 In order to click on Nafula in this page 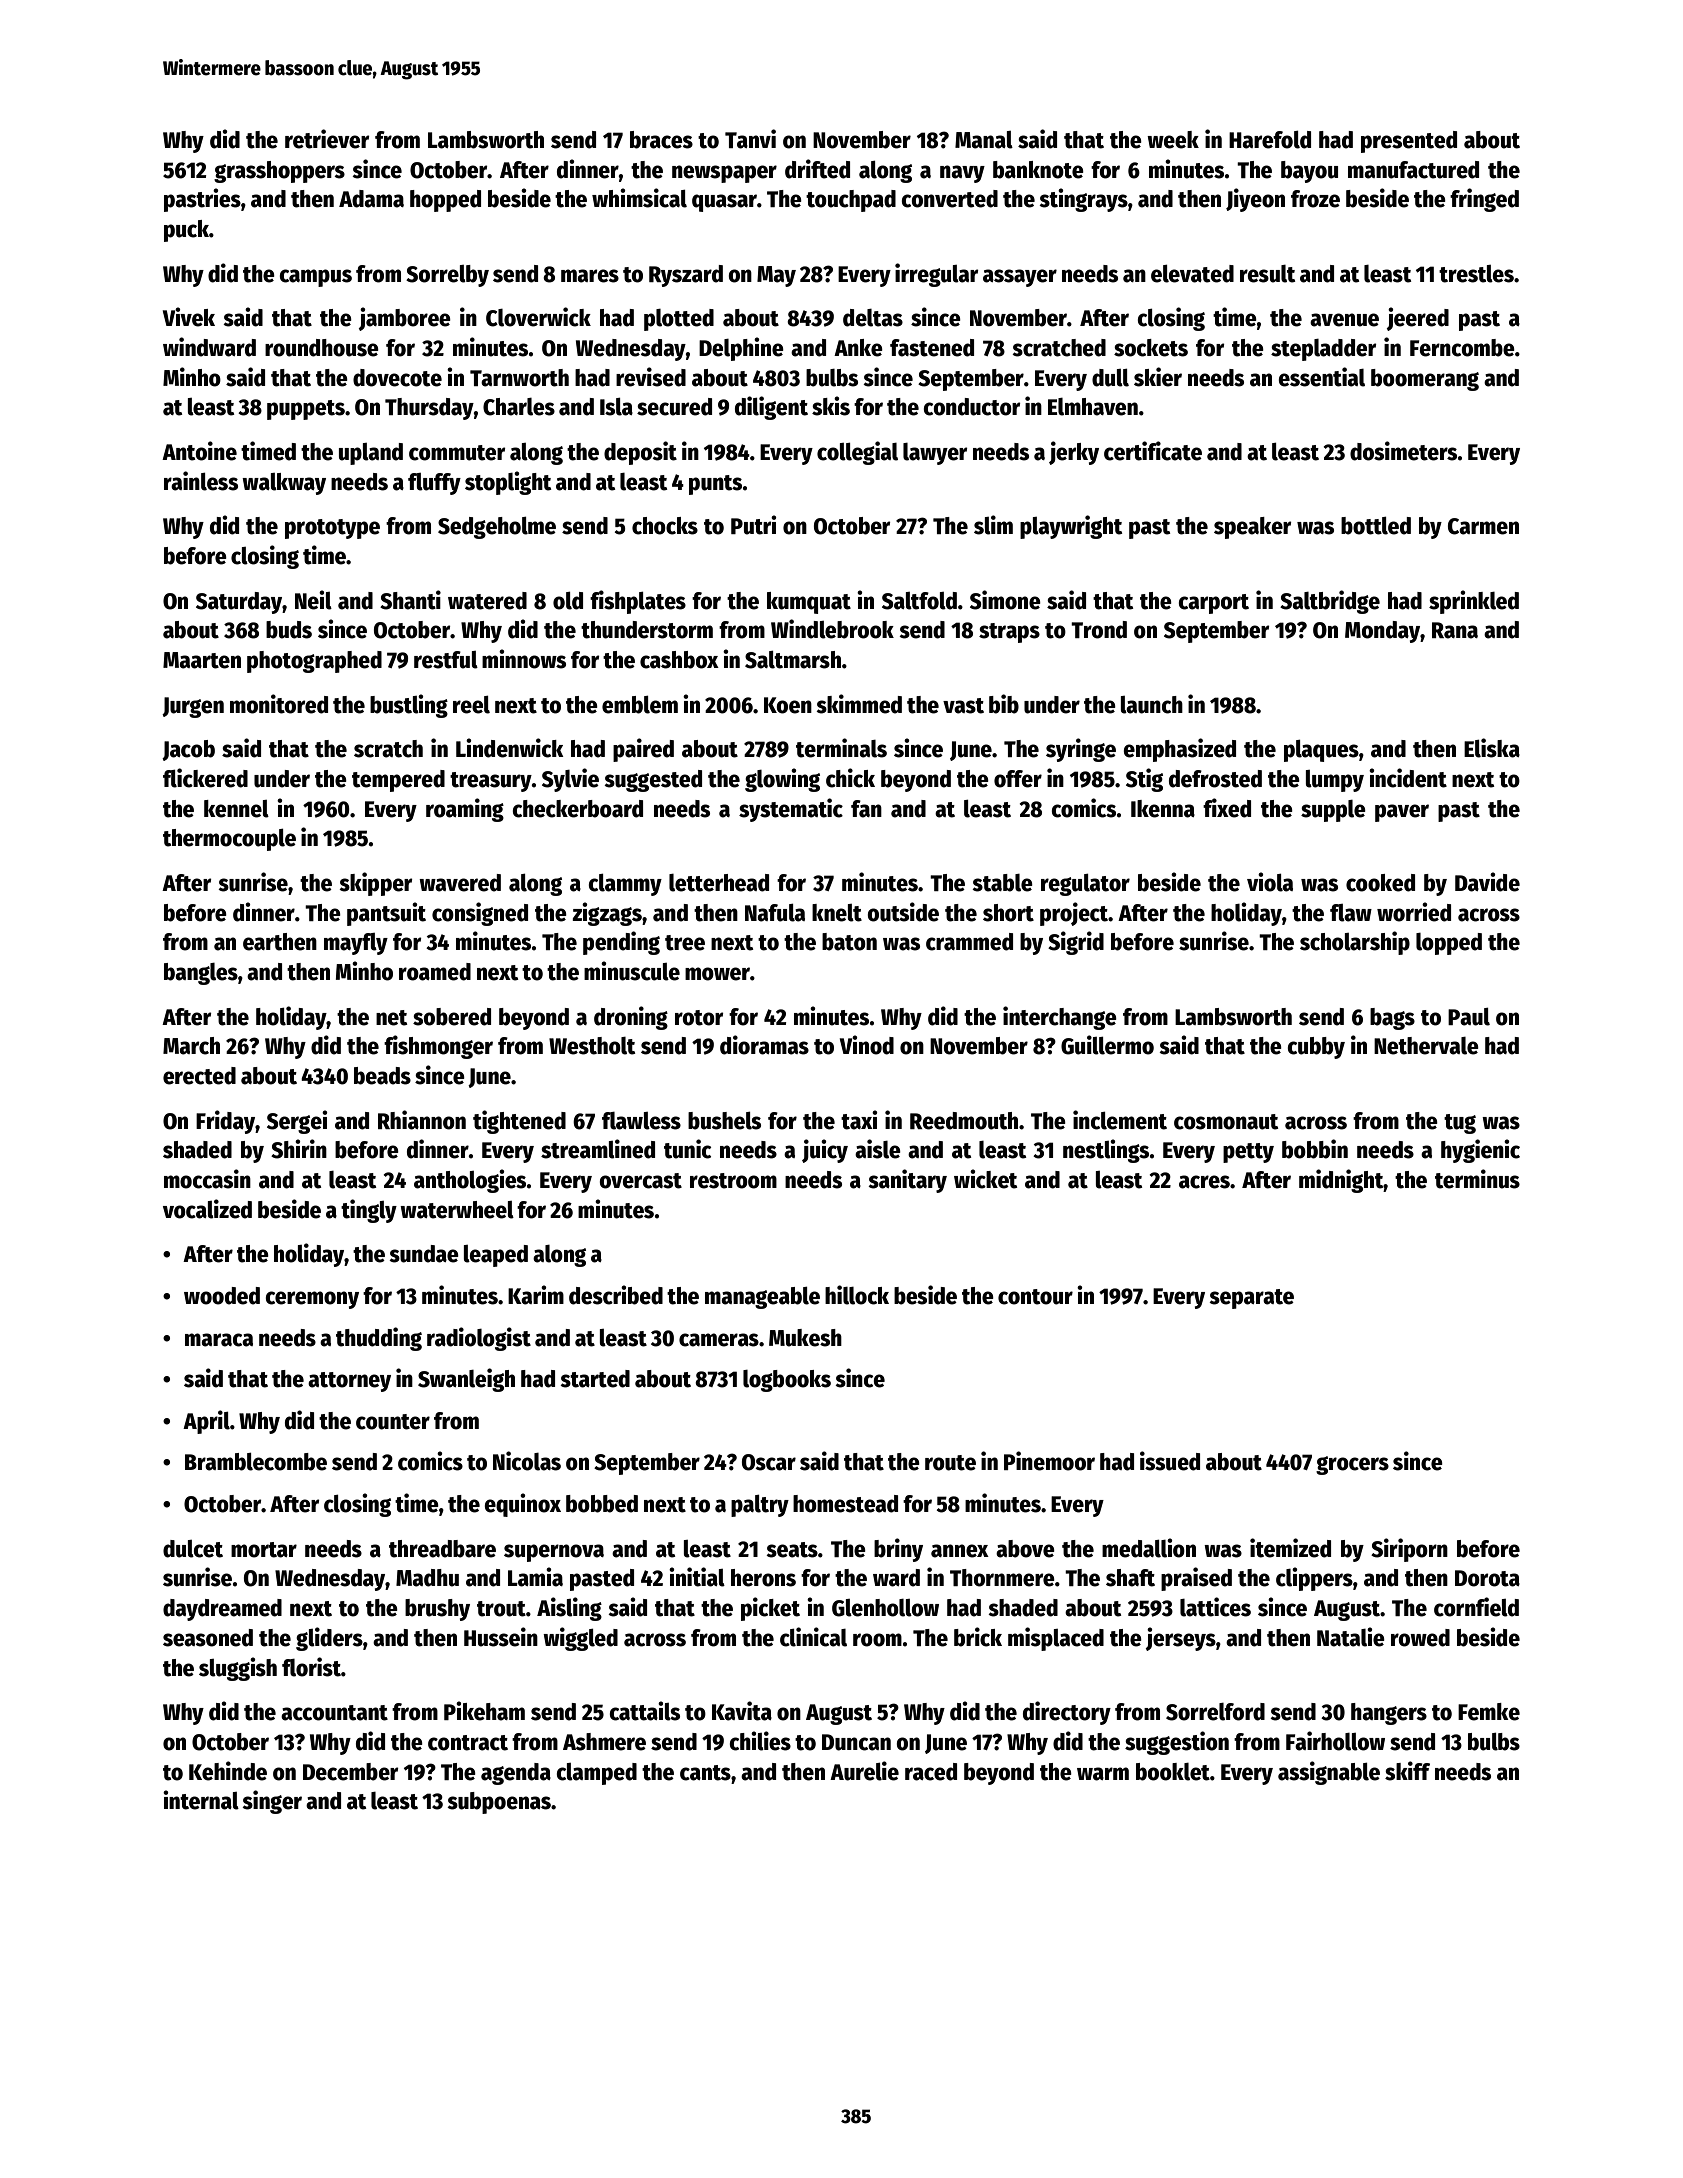, I will do `click(775, 913)`.
